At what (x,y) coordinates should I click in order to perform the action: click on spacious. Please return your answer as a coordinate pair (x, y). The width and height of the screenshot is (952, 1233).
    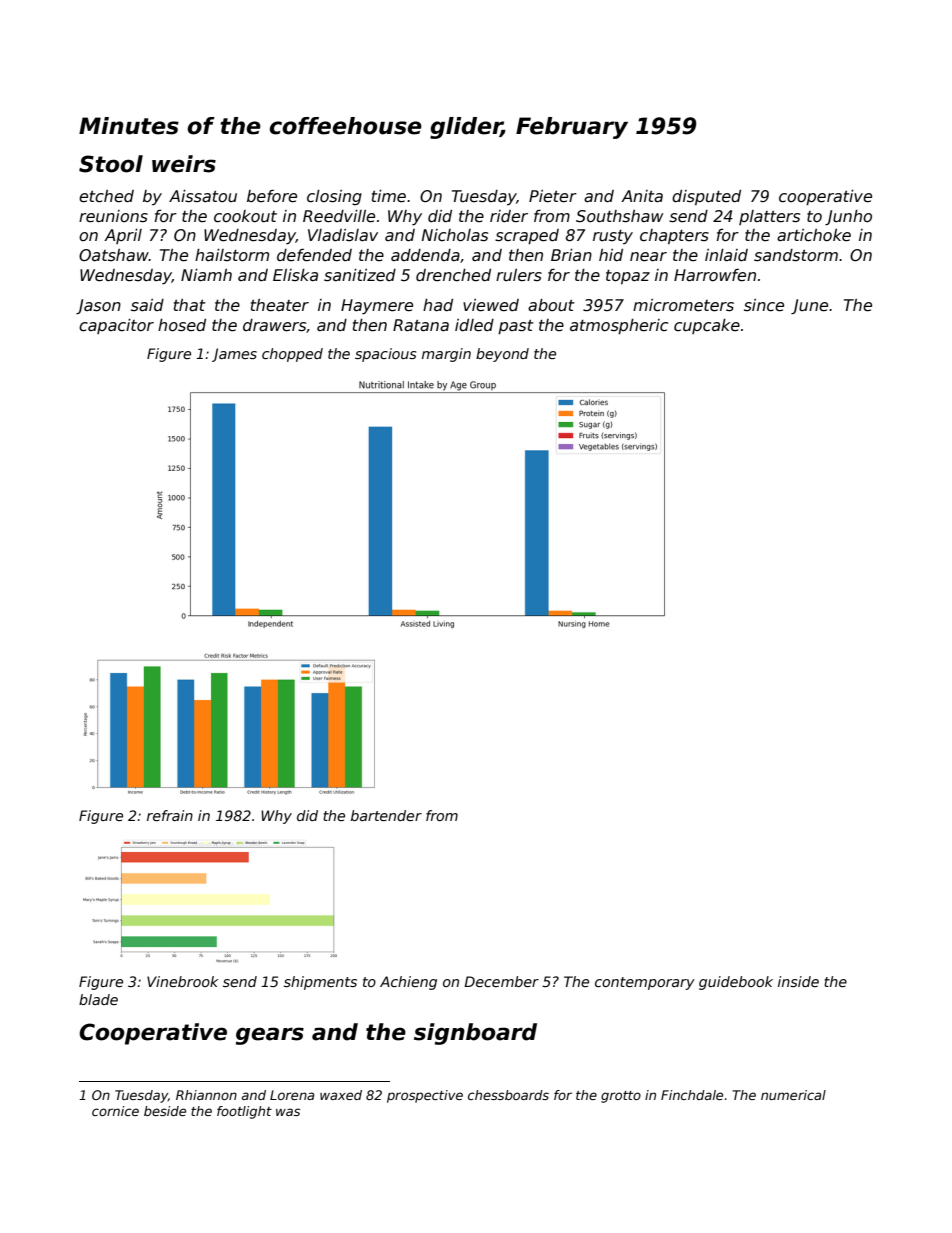
    Looking at the image, I should click on (385, 355).
